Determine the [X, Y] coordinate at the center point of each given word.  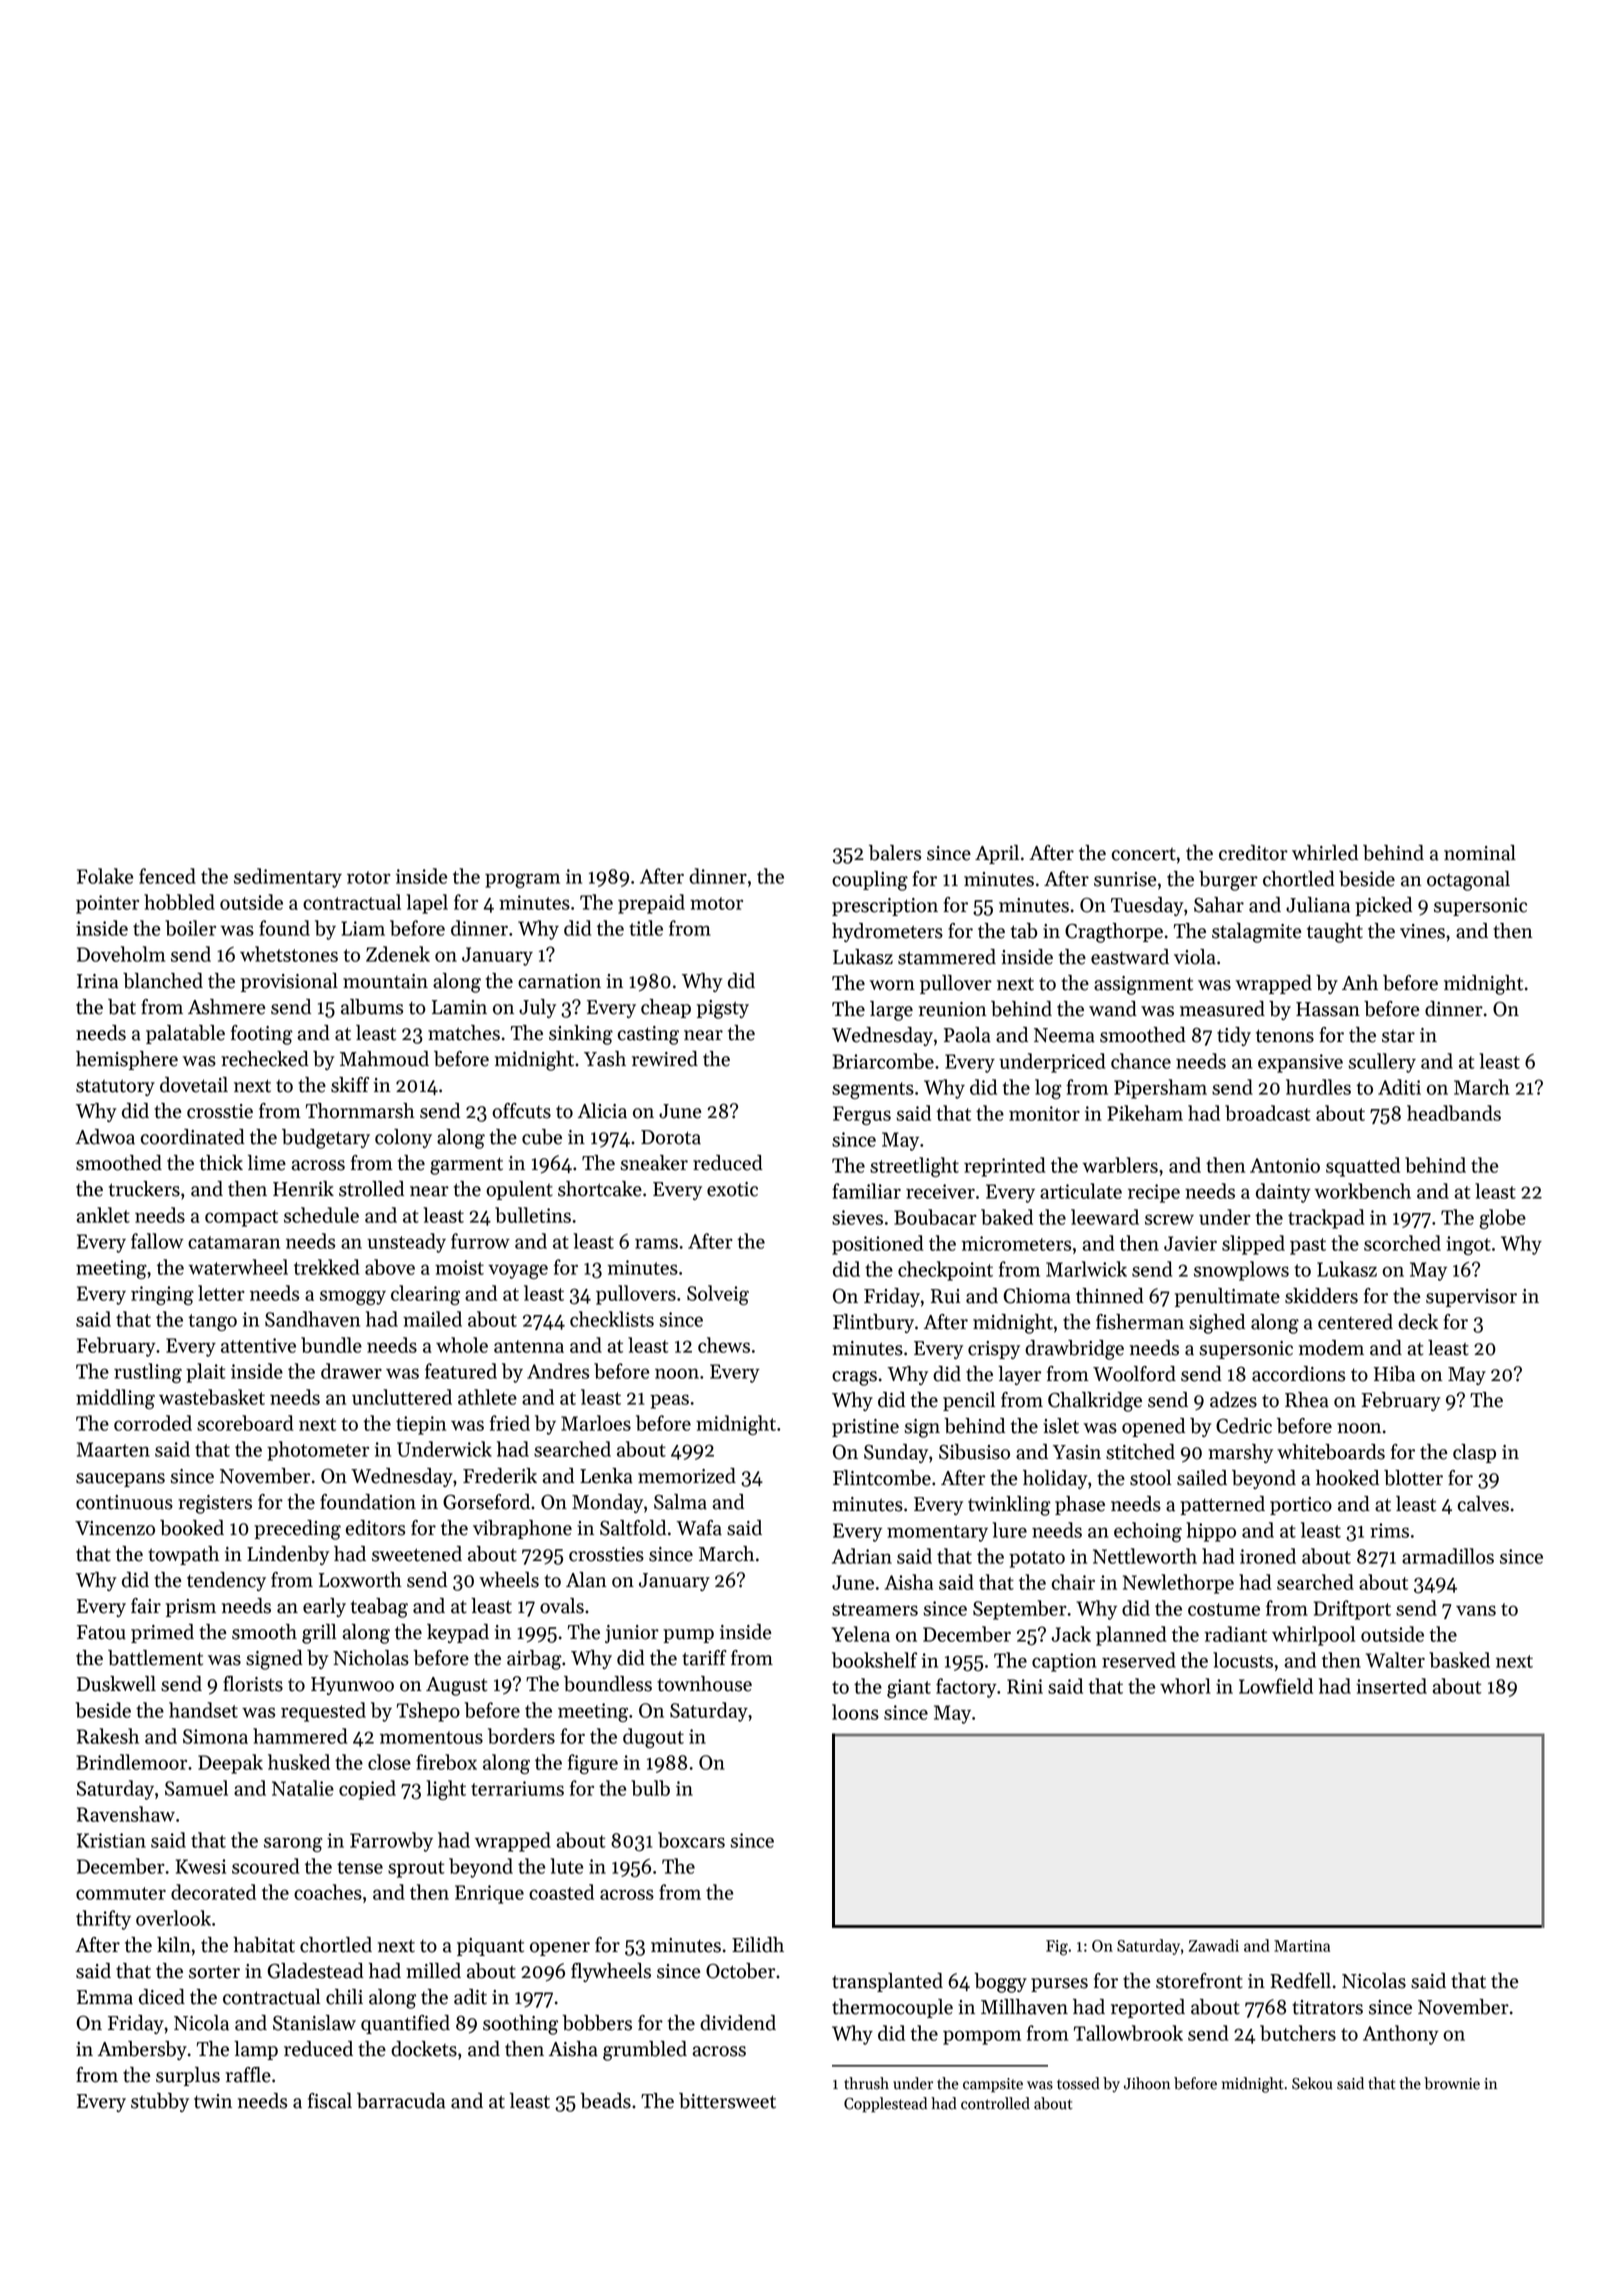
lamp [256, 2050]
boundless [608, 1684]
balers [895, 853]
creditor [1253, 853]
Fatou [101, 1632]
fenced [167, 876]
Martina [1302, 1946]
